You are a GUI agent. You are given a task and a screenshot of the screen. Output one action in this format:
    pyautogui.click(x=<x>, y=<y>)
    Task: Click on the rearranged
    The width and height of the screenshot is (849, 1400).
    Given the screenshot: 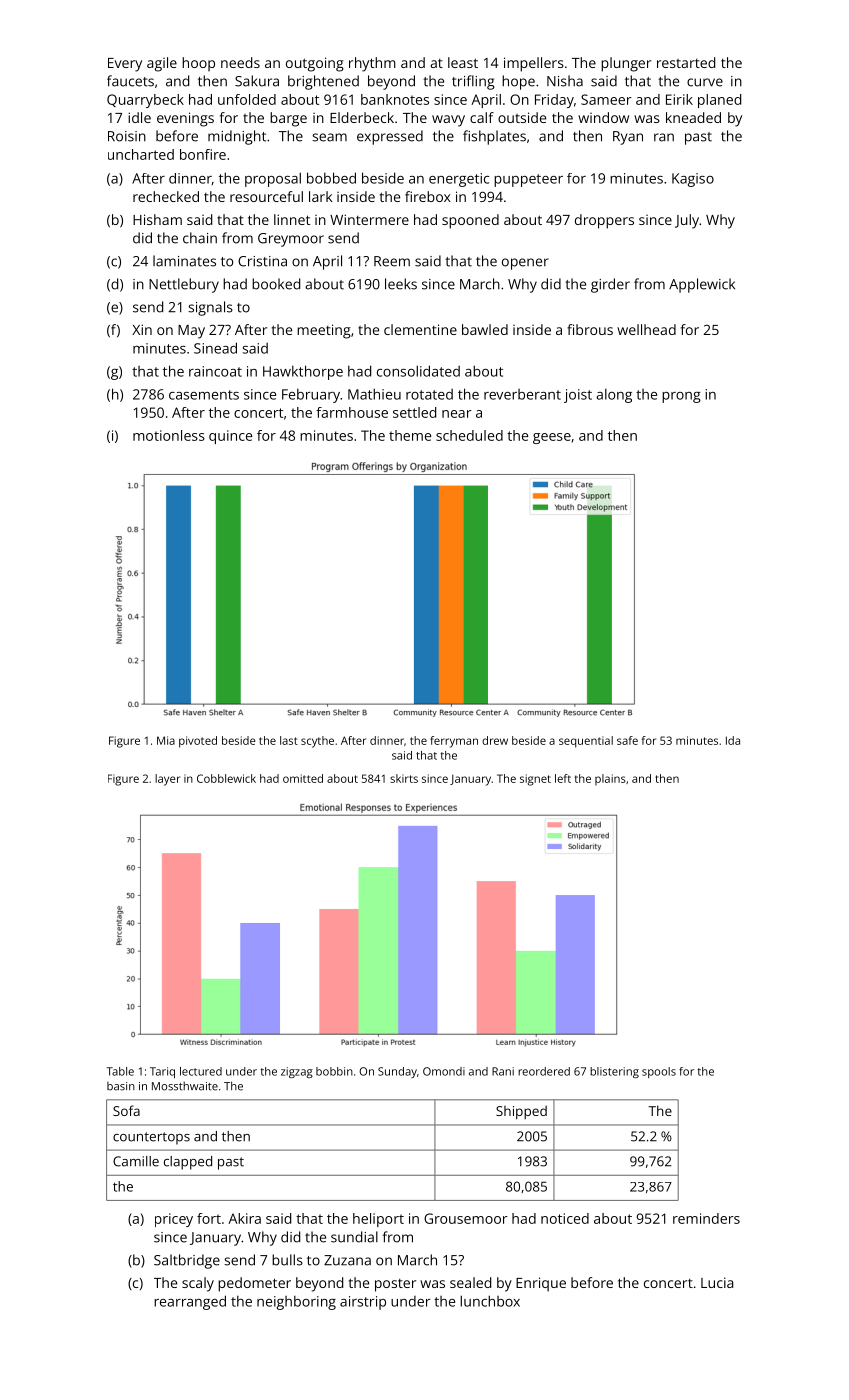 What is the action you would take?
    pyautogui.click(x=190, y=1302)
